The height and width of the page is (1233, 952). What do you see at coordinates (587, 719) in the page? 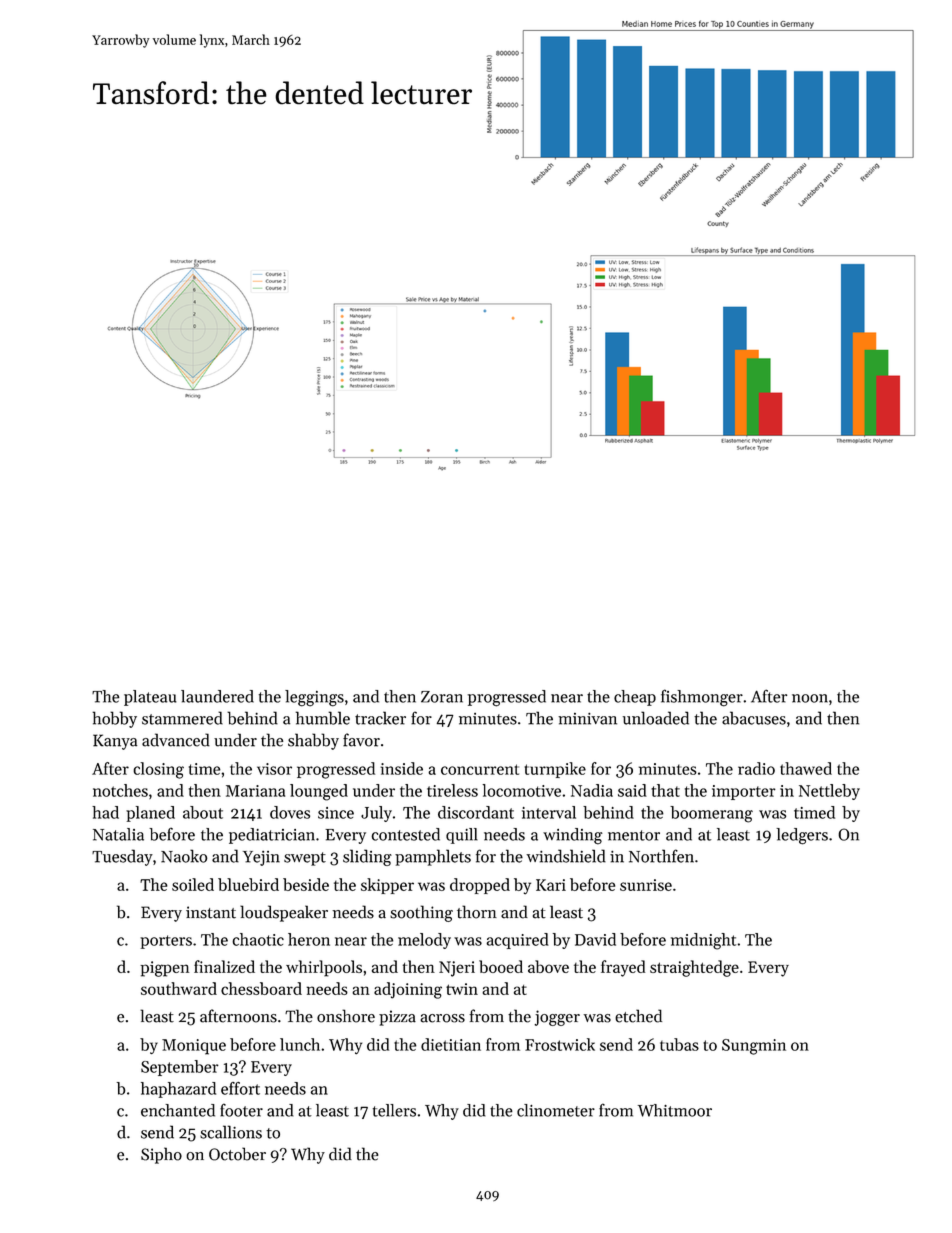
I see `minivan` at bounding box center [587, 719].
